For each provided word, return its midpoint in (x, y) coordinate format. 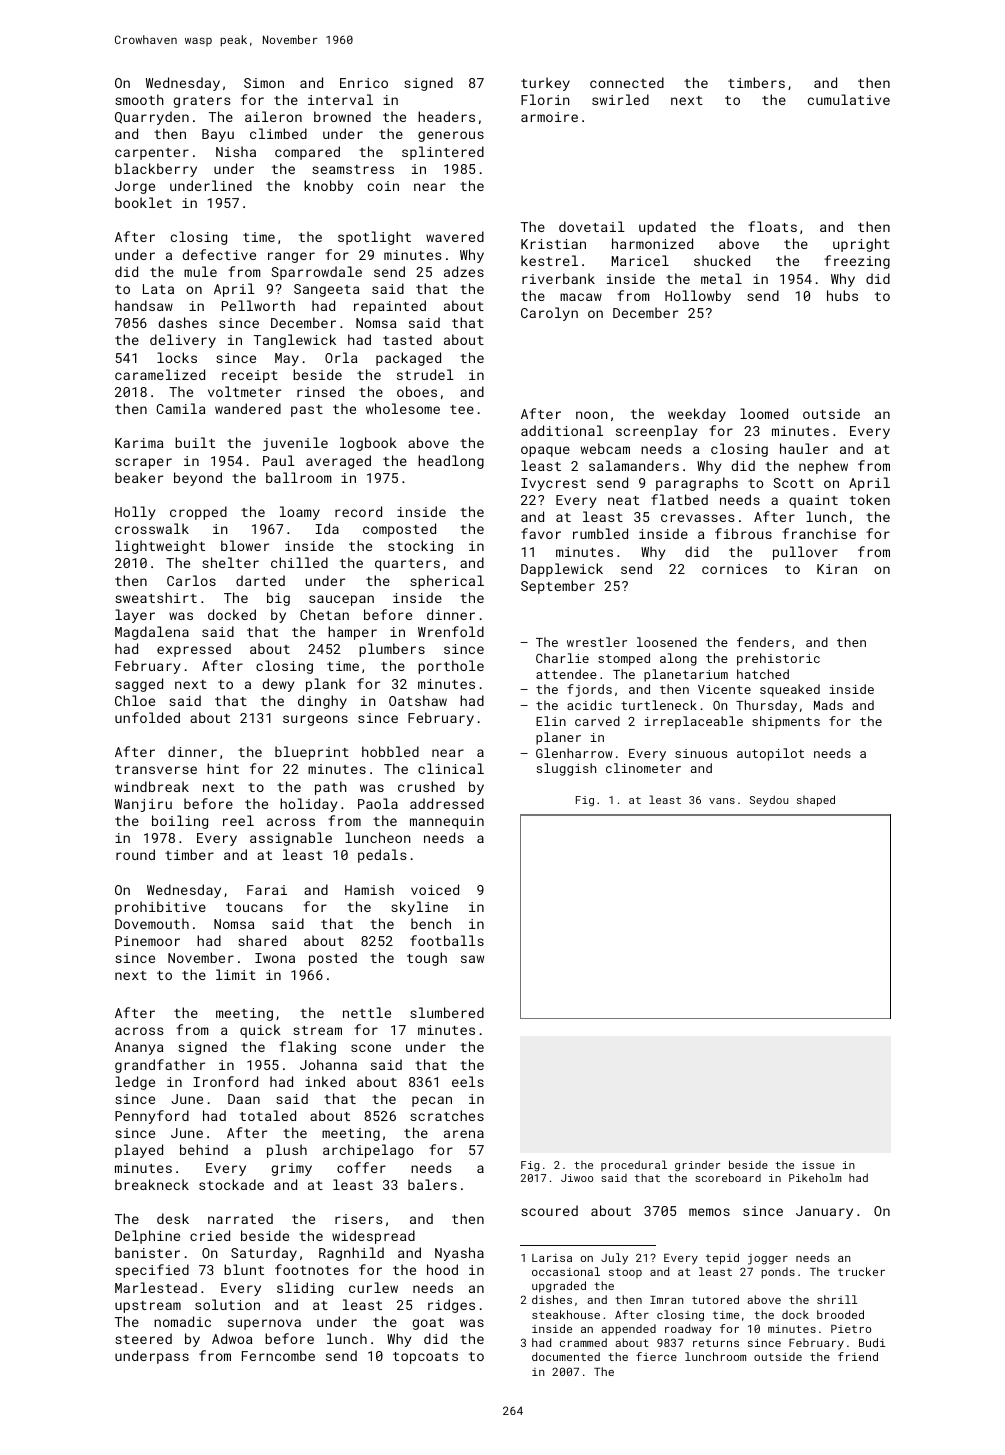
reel (238, 820)
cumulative (849, 99)
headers (446, 116)
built (195, 442)
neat (623, 500)
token (870, 499)
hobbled (390, 751)
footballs (447, 940)
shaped (816, 801)
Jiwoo (577, 1178)
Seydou (769, 801)
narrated (240, 1218)
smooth (139, 99)
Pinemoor (147, 941)
